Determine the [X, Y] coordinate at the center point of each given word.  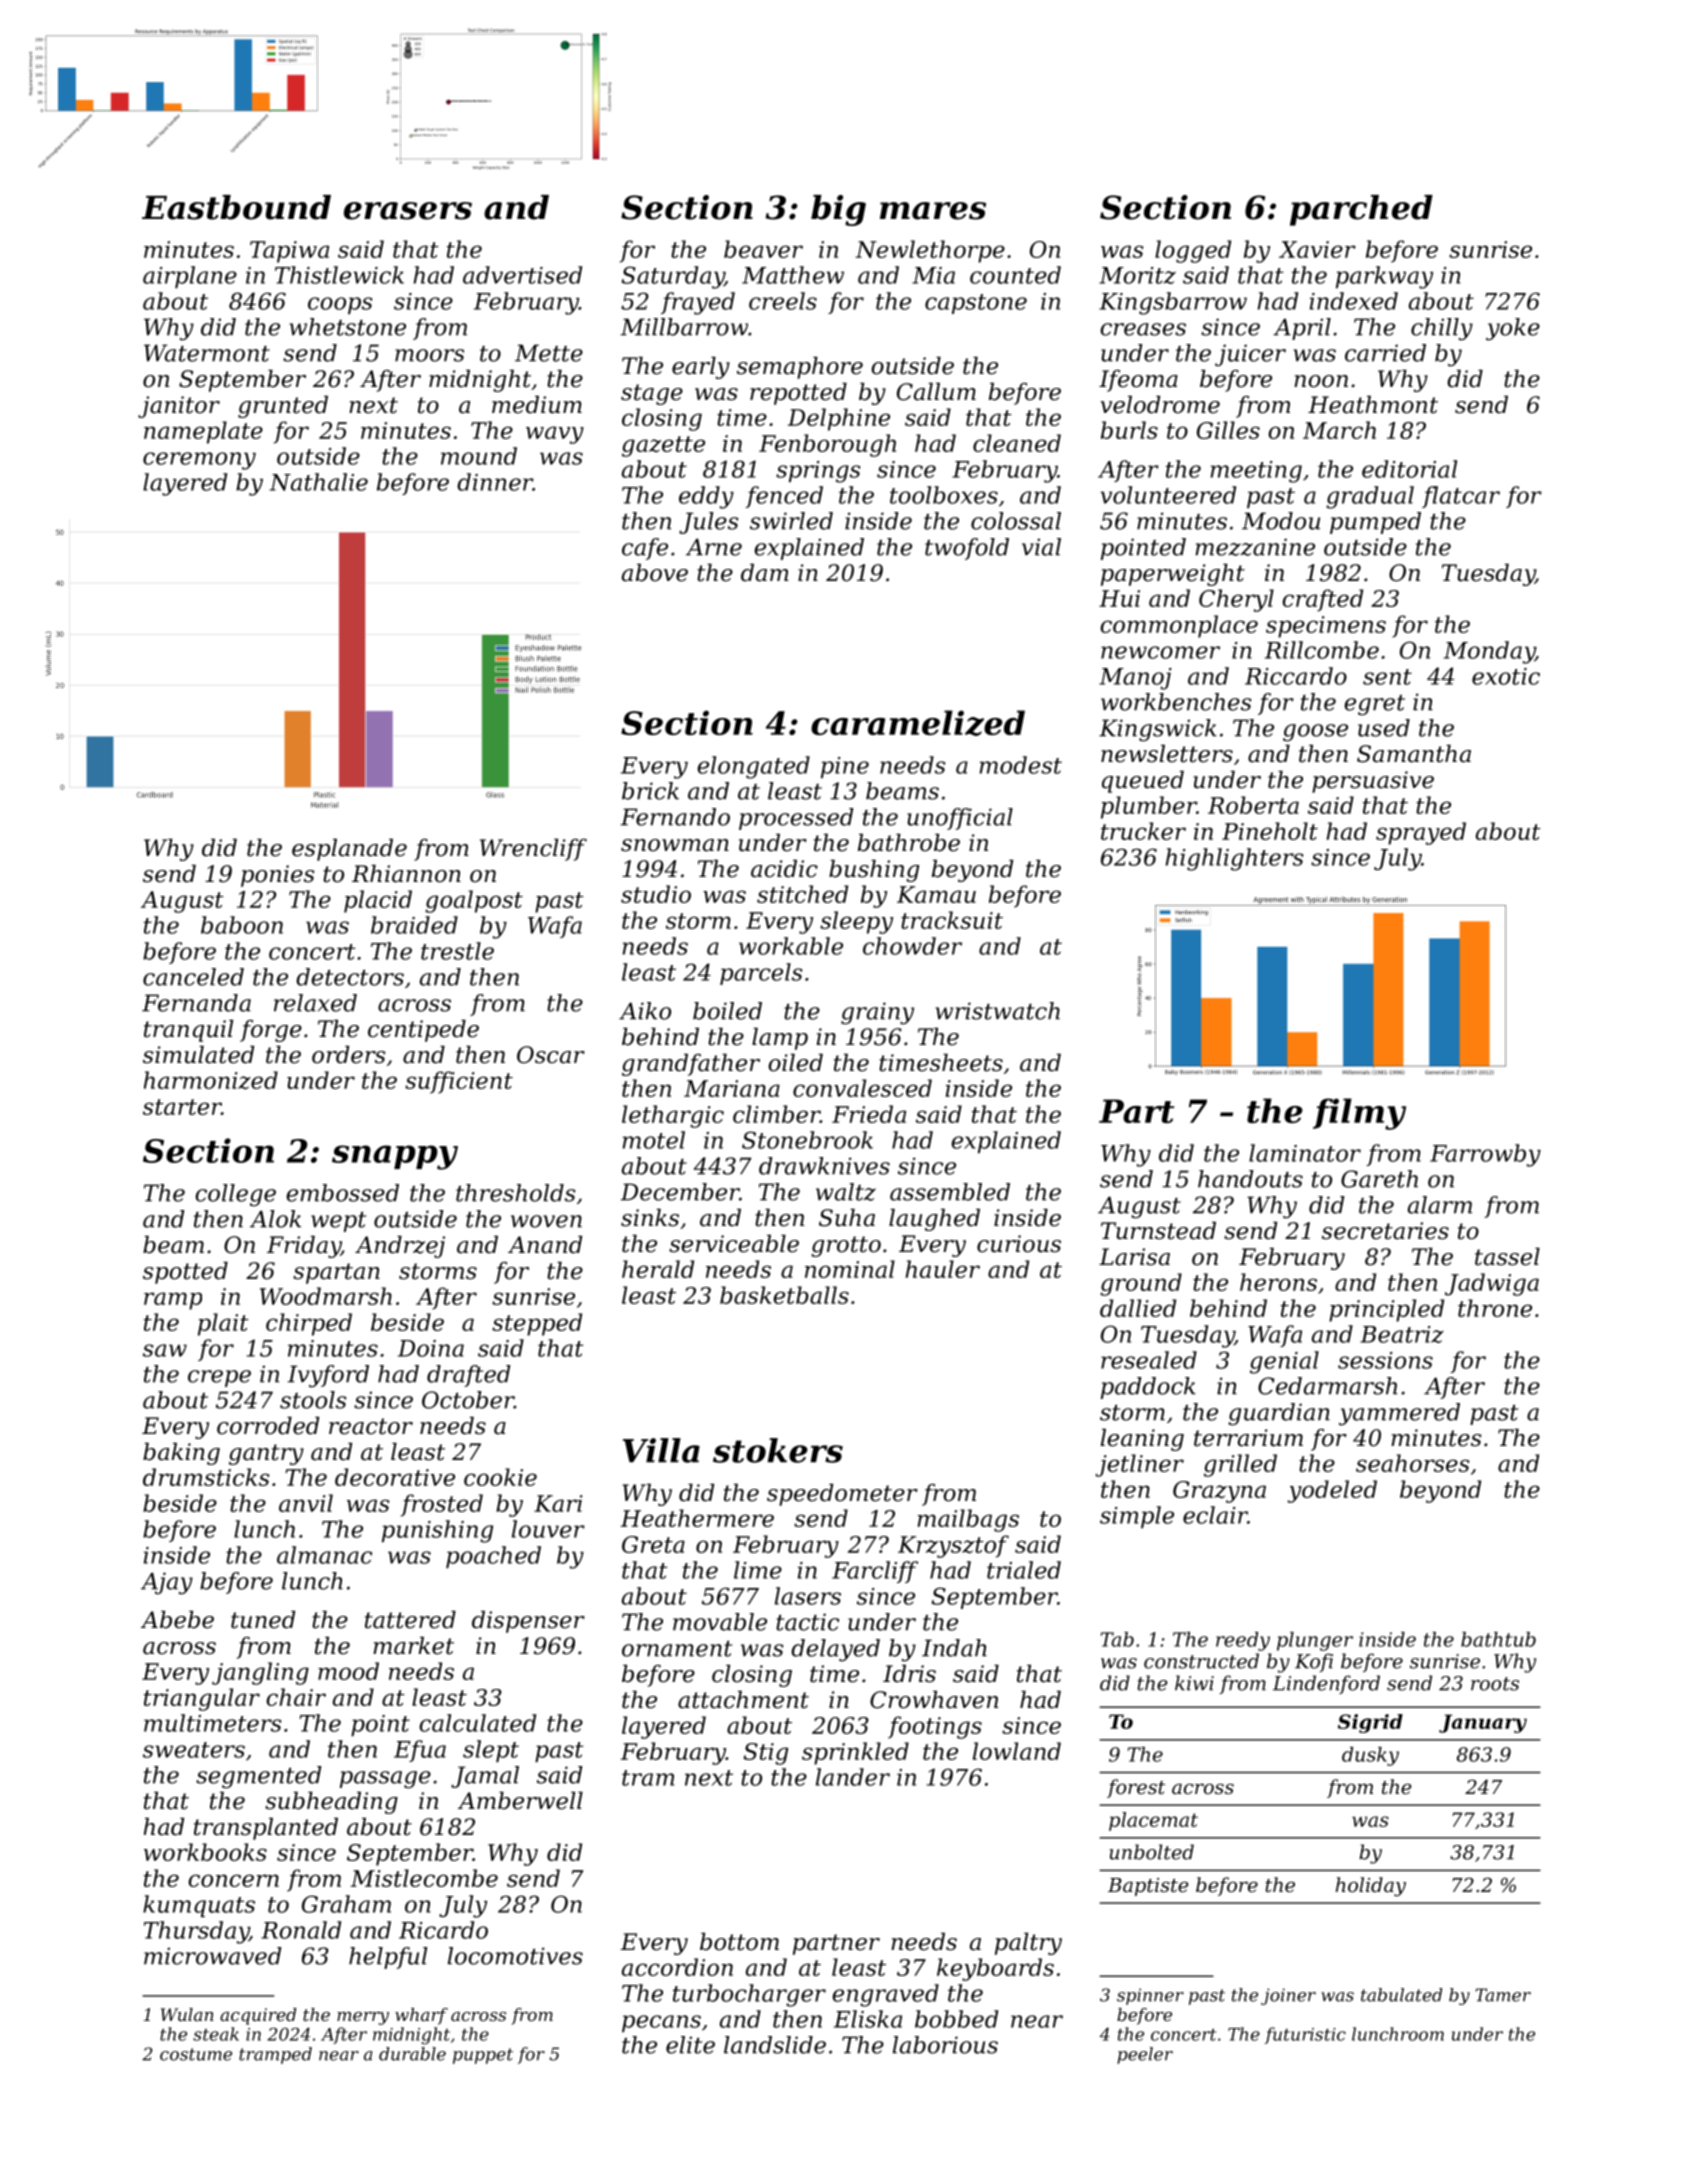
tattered [410, 1620]
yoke [1513, 329]
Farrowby [1485, 1155]
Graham [346, 1904]
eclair [1215, 1515]
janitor [179, 407]
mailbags [968, 1520]
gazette [663, 446]
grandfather [691, 1065]
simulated [198, 1055]
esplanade [349, 850]
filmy [1359, 1114]
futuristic [1305, 2035]
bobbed [956, 2019]
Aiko [645, 1011]
